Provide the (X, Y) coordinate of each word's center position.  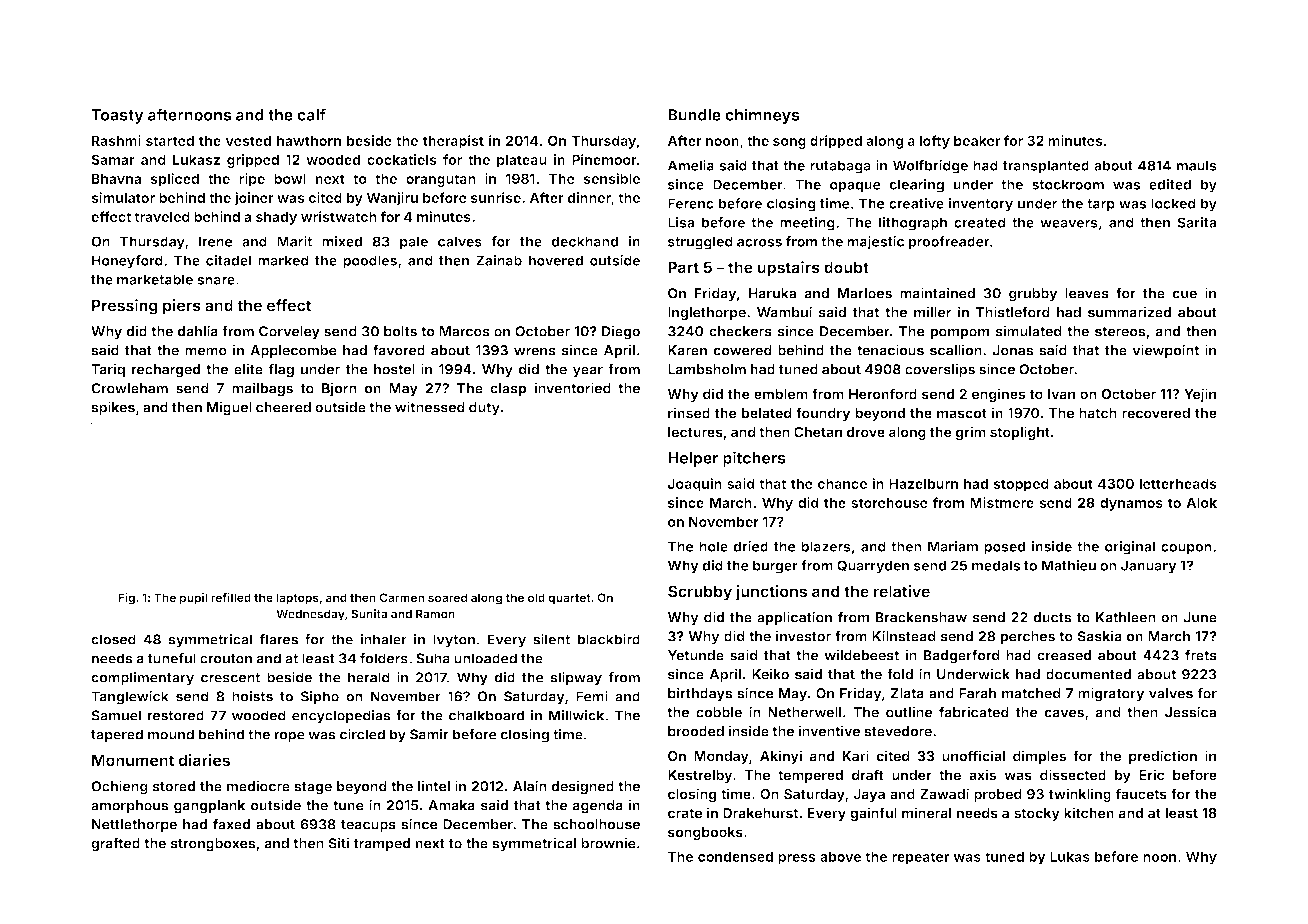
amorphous (130, 806)
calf (311, 114)
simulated (1029, 331)
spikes (113, 408)
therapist (453, 142)
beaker (977, 140)
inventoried (572, 388)
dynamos (1131, 504)
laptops (297, 599)
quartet (569, 599)
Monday (721, 757)
